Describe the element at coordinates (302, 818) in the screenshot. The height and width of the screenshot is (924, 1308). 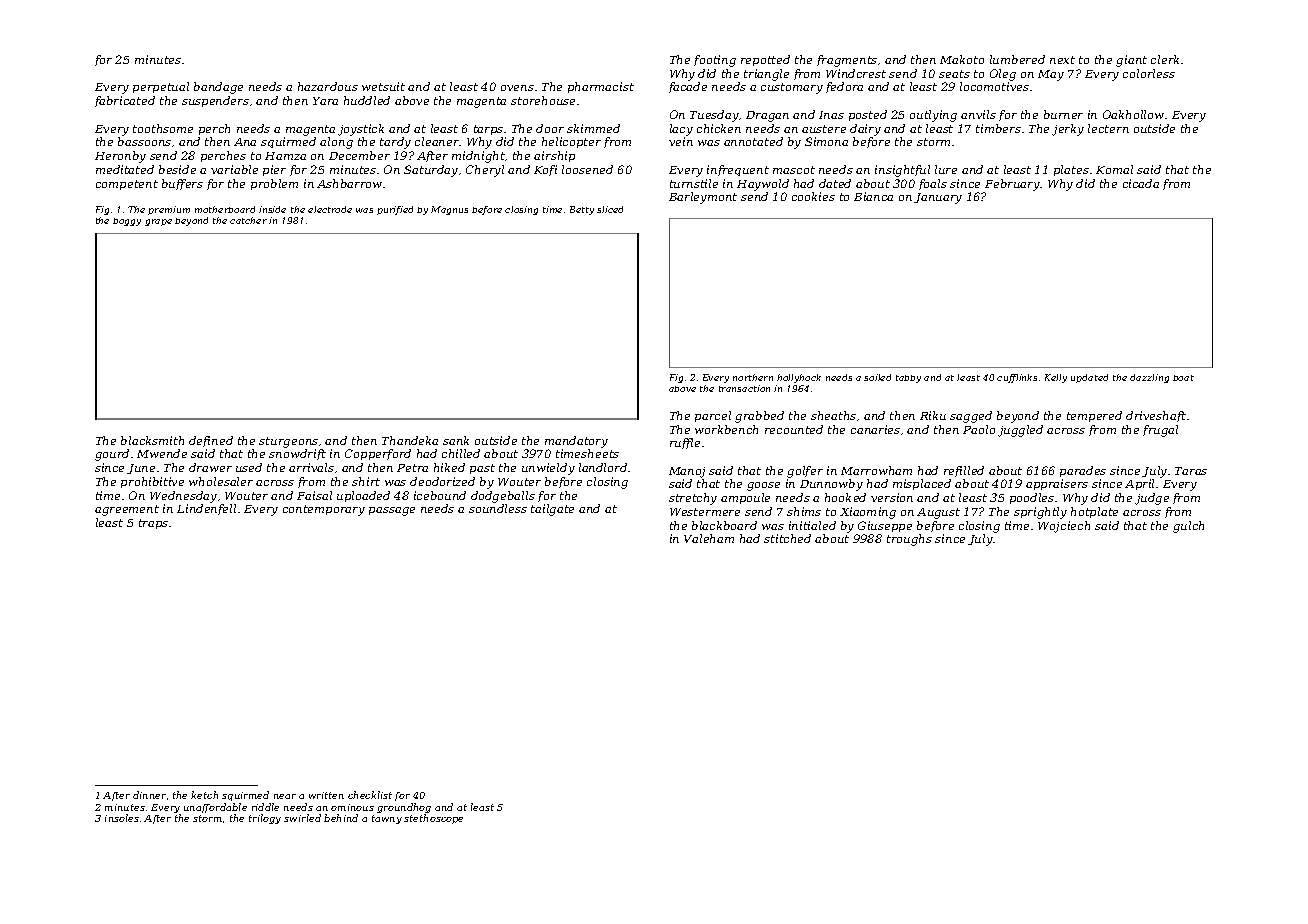
I see `swirled` at that location.
